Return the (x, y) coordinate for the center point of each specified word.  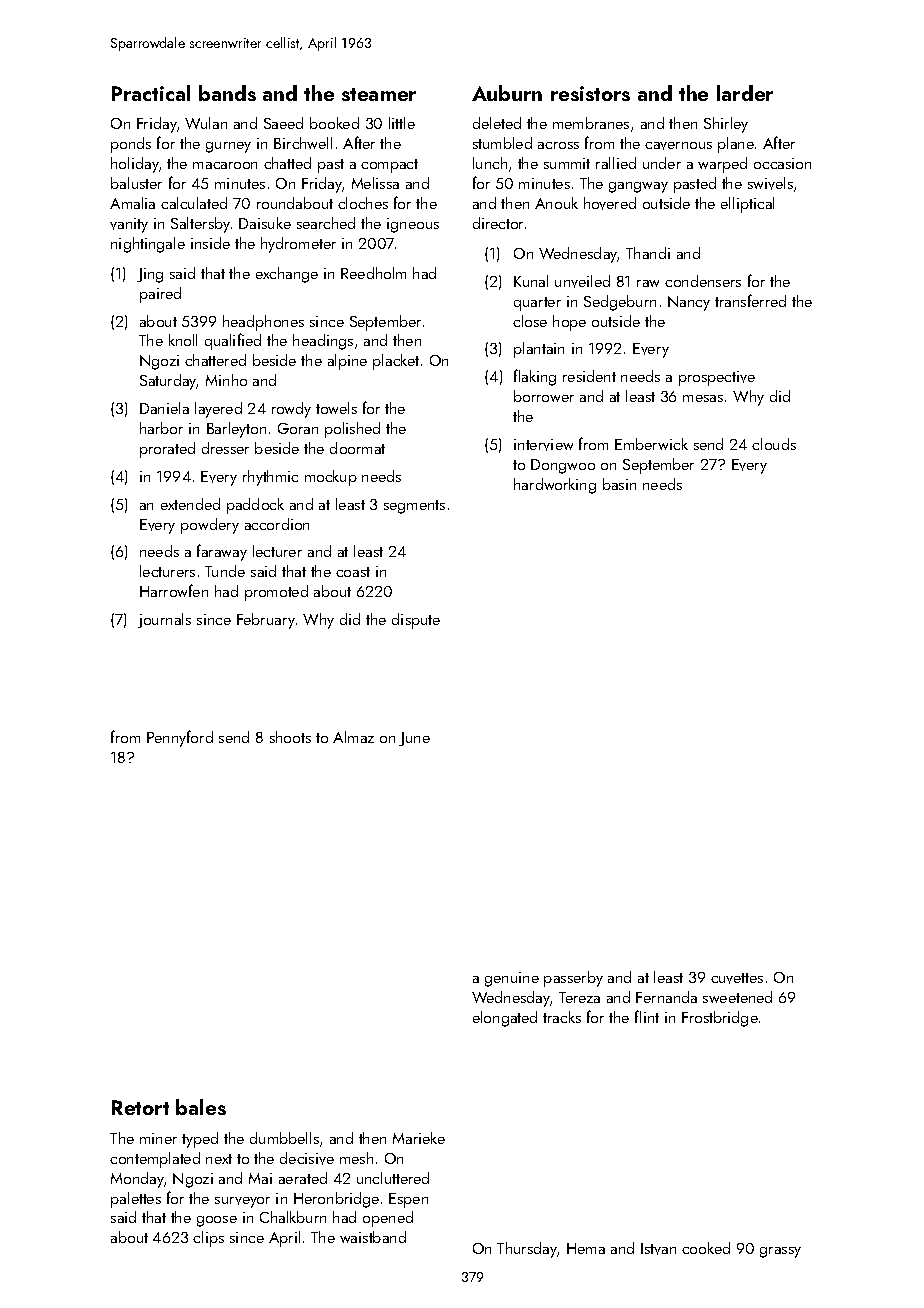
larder (745, 93)
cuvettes (737, 978)
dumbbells (284, 1138)
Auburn (507, 93)
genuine (512, 979)
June (414, 739)
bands (227, 93)
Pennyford (180, 738)
